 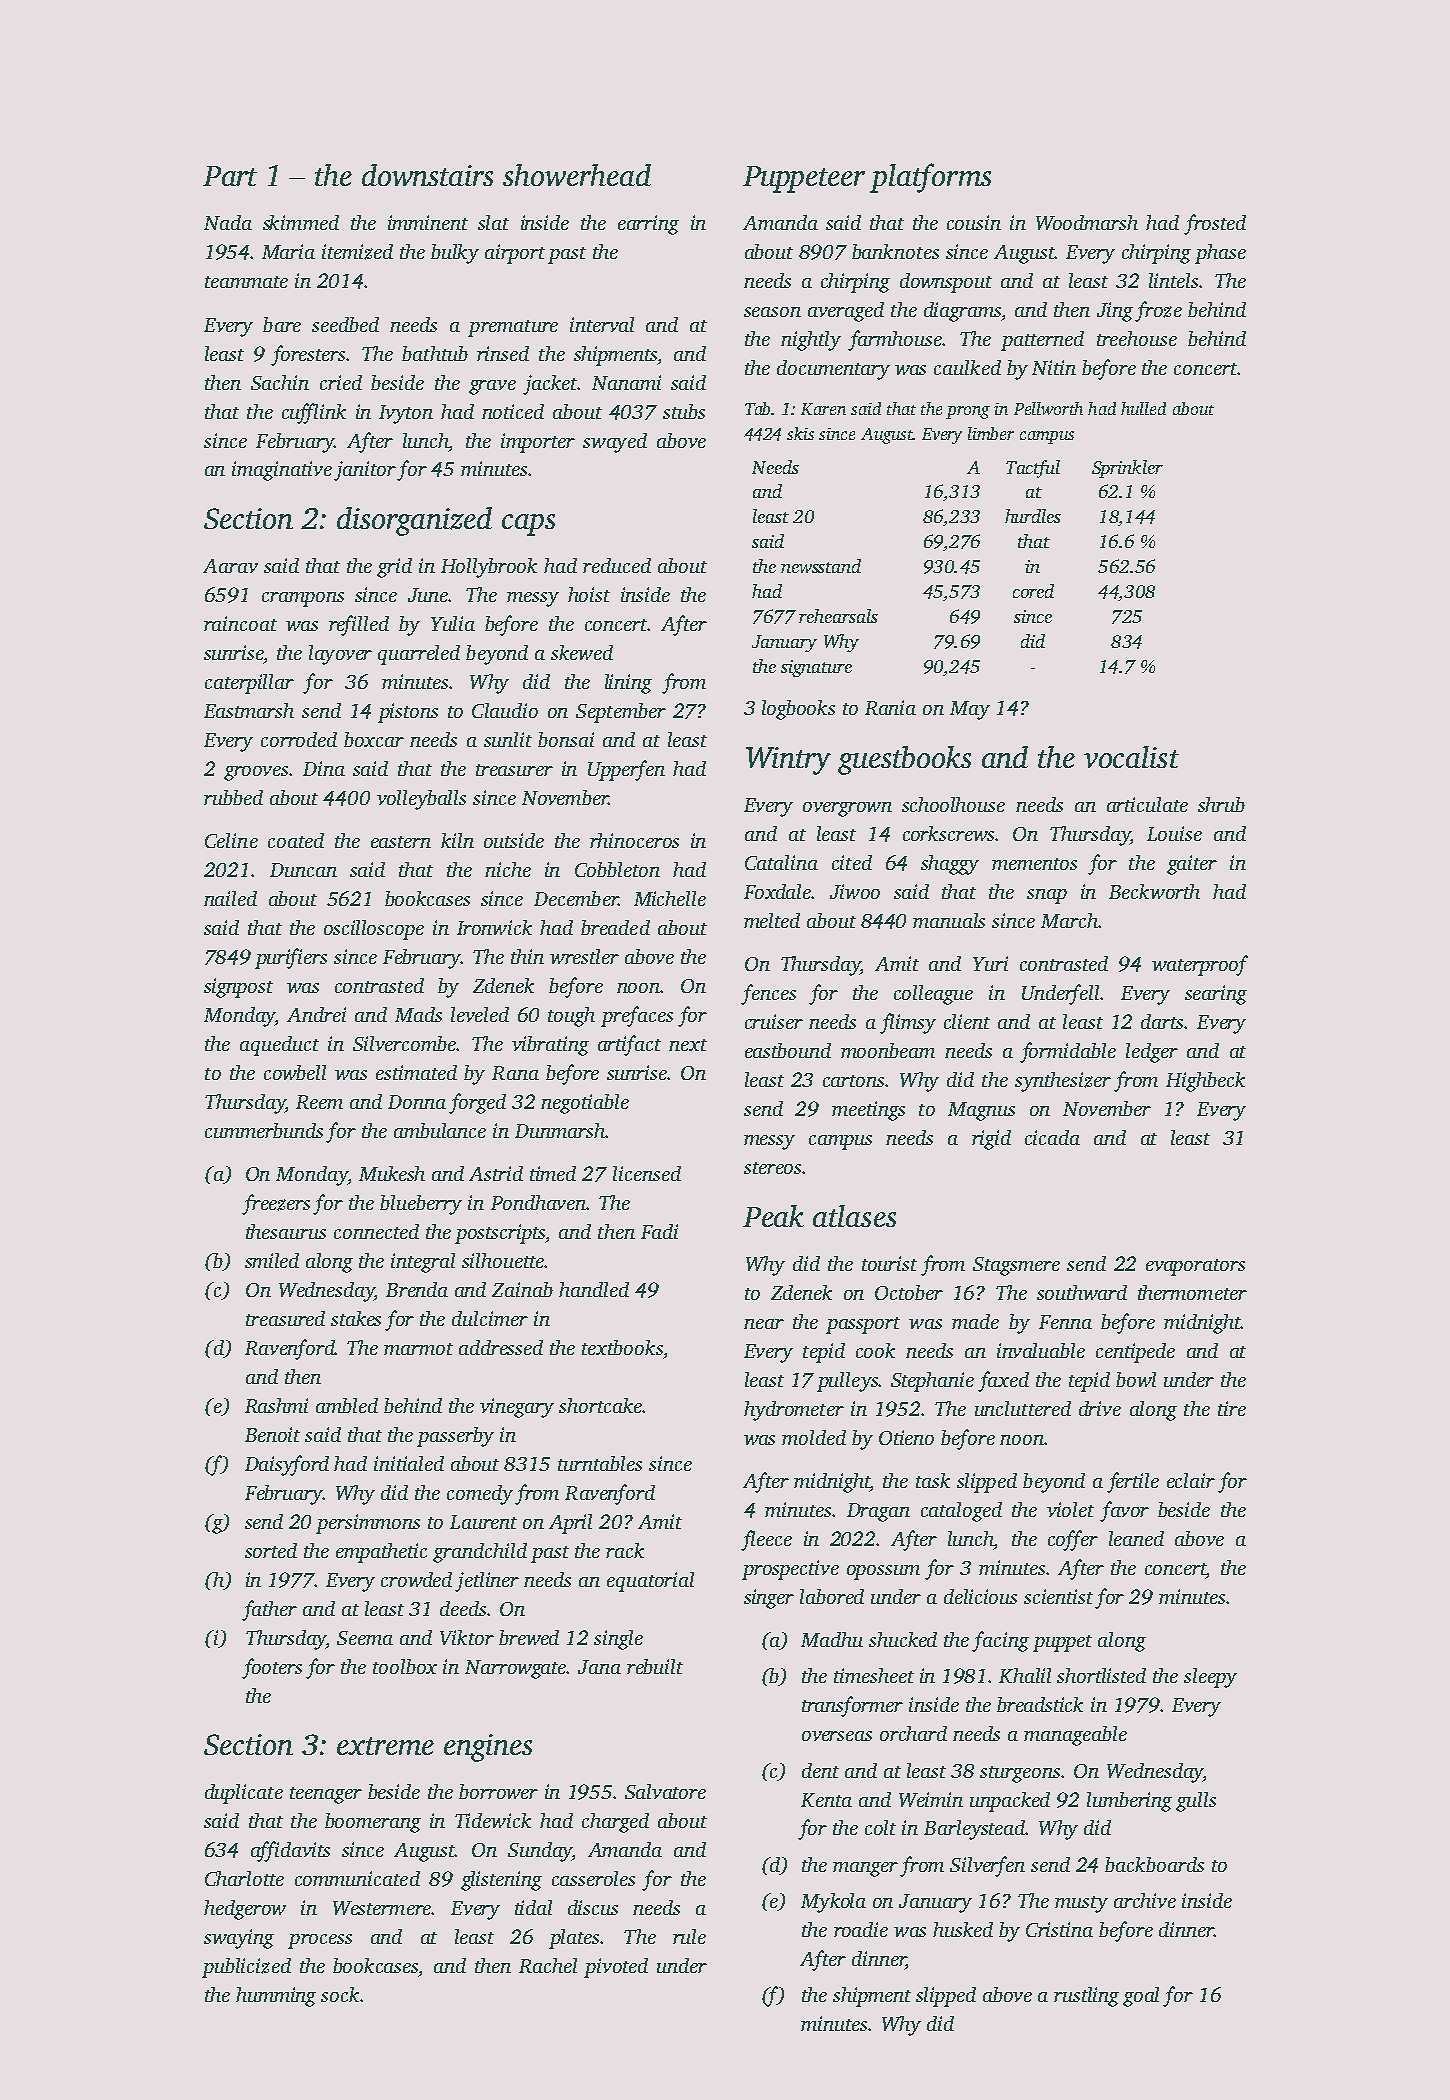 I want to click on made, so click(x=975, y=1321).
